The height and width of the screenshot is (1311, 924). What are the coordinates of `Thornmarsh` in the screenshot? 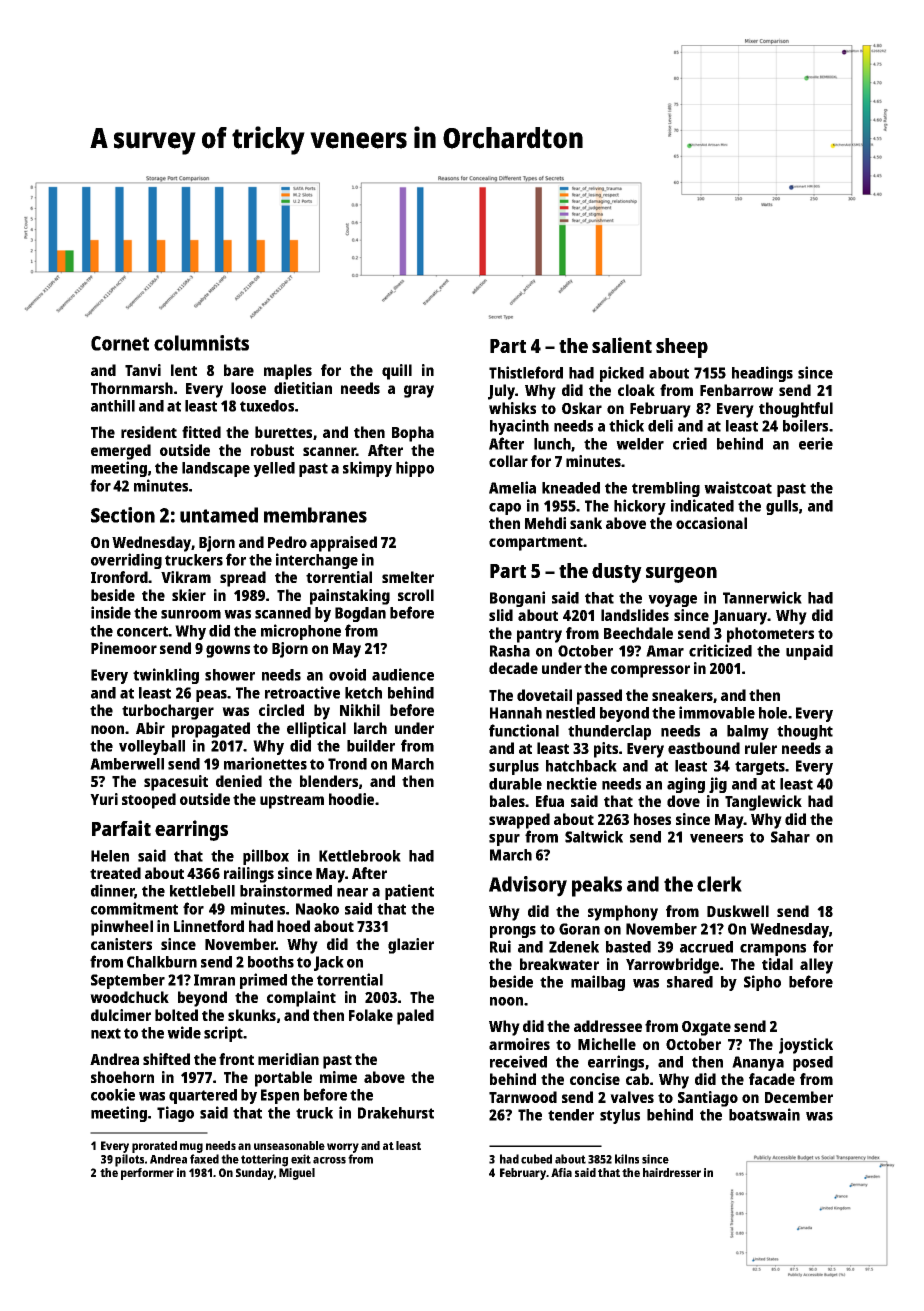 It's located at (132, 388).
